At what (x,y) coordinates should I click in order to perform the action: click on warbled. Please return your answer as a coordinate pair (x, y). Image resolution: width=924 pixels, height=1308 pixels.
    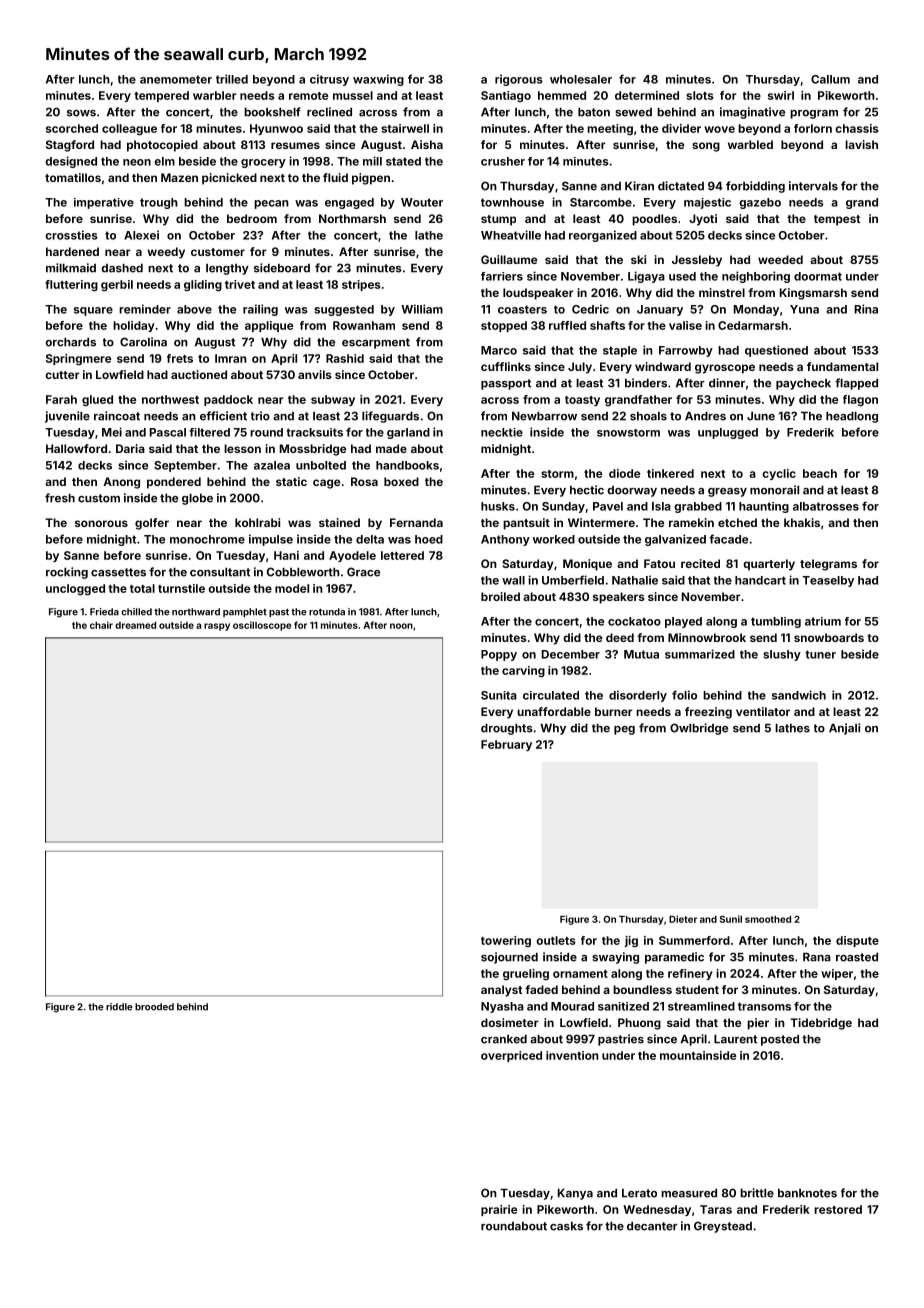
    Looking at the image, I should click on (750, 144).
